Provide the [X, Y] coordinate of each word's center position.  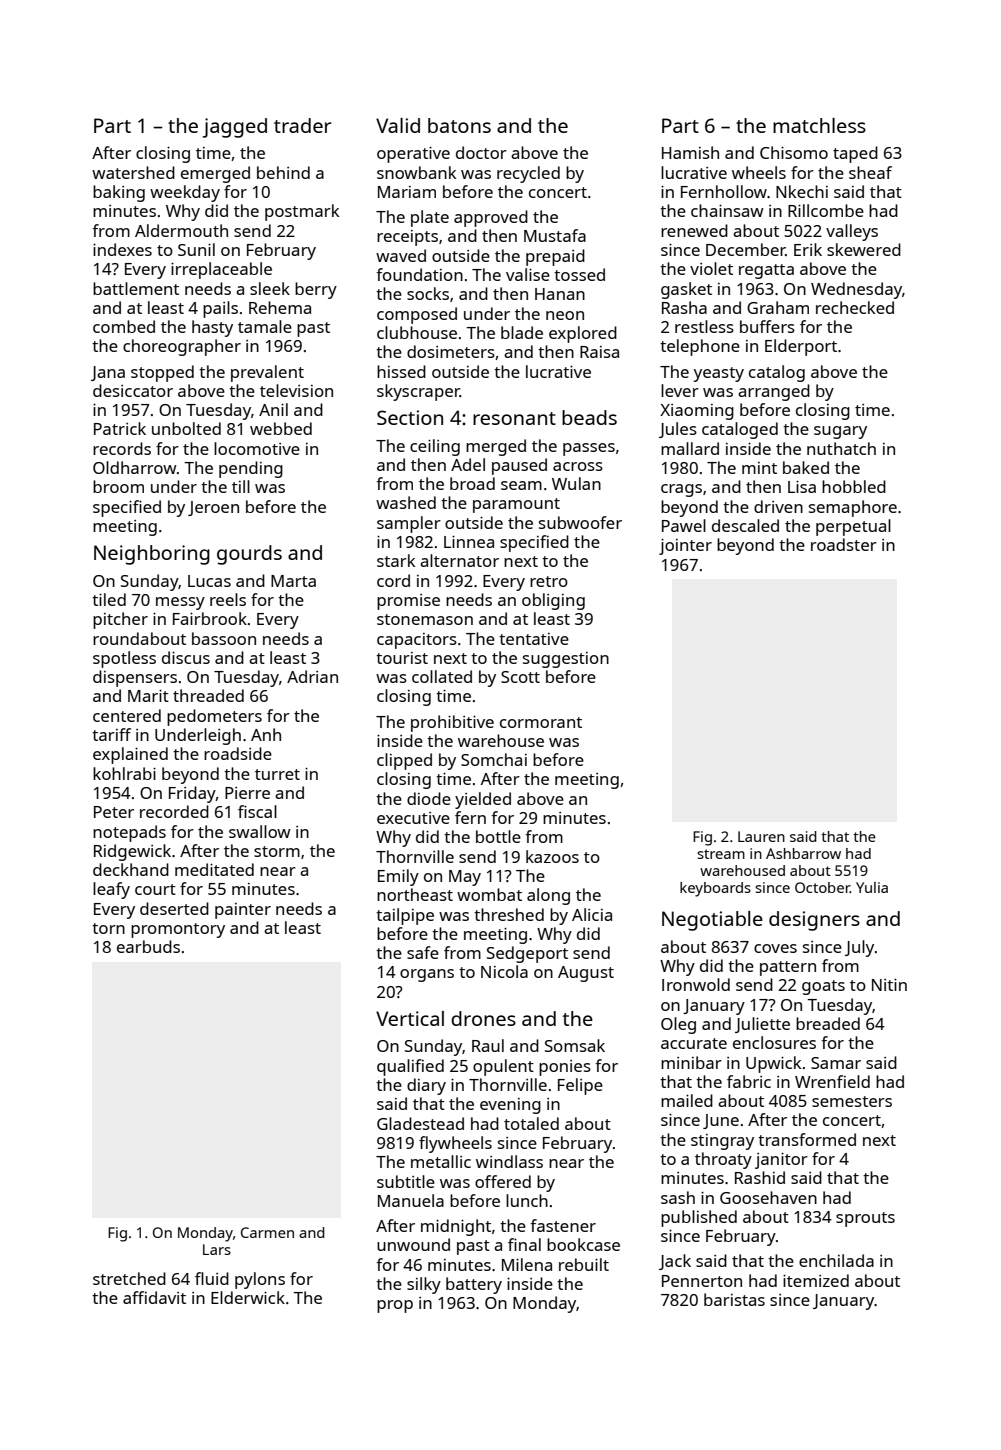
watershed [133, 172]
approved [491, 218]
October [822, 887]
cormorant [541, 722]
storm [277, 851]
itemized [816, 1280]
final [524, 1244]
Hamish [690, 152]
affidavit [154, 1297]
